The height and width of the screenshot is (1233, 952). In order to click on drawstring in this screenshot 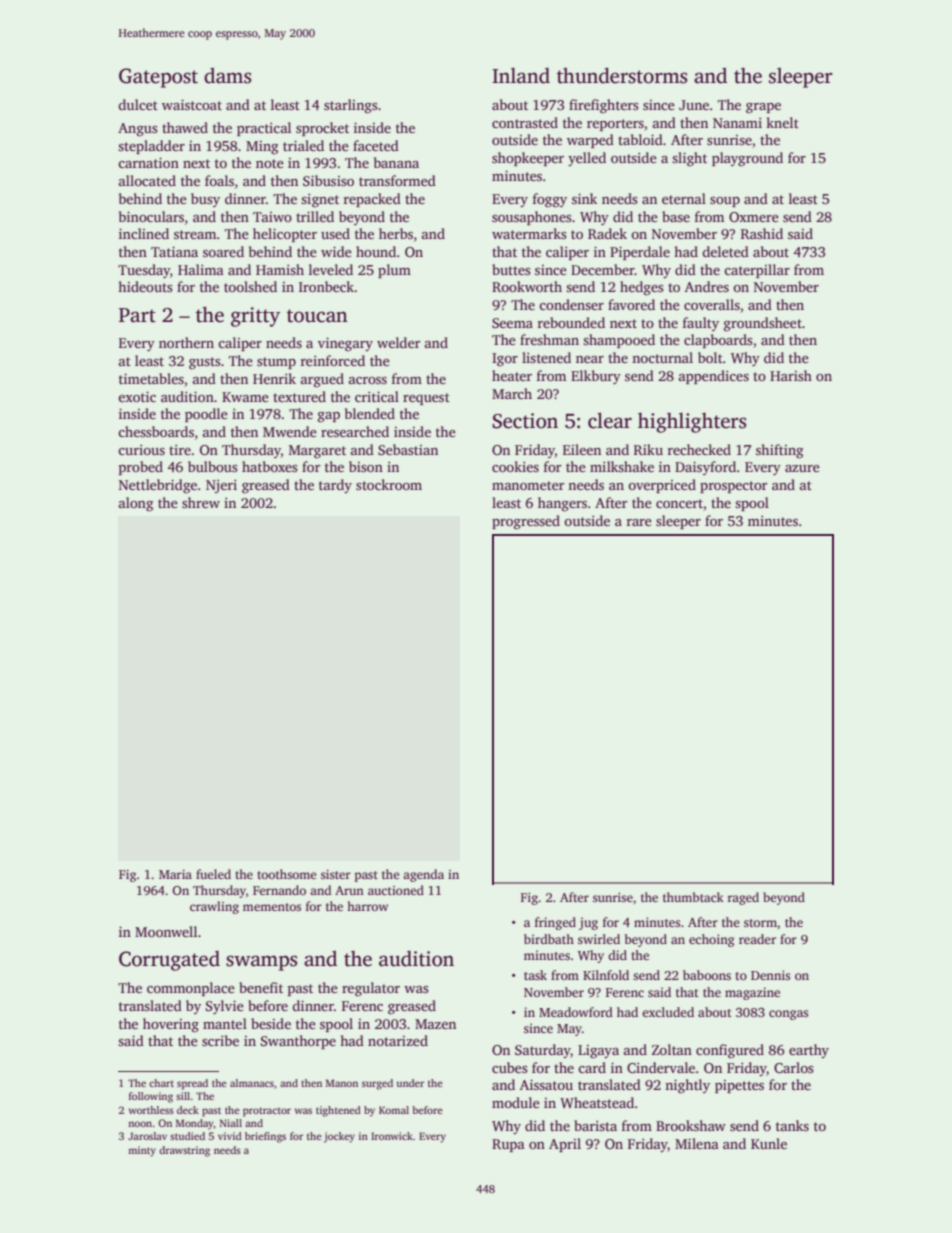, I will do `click(184, 1151)`.
